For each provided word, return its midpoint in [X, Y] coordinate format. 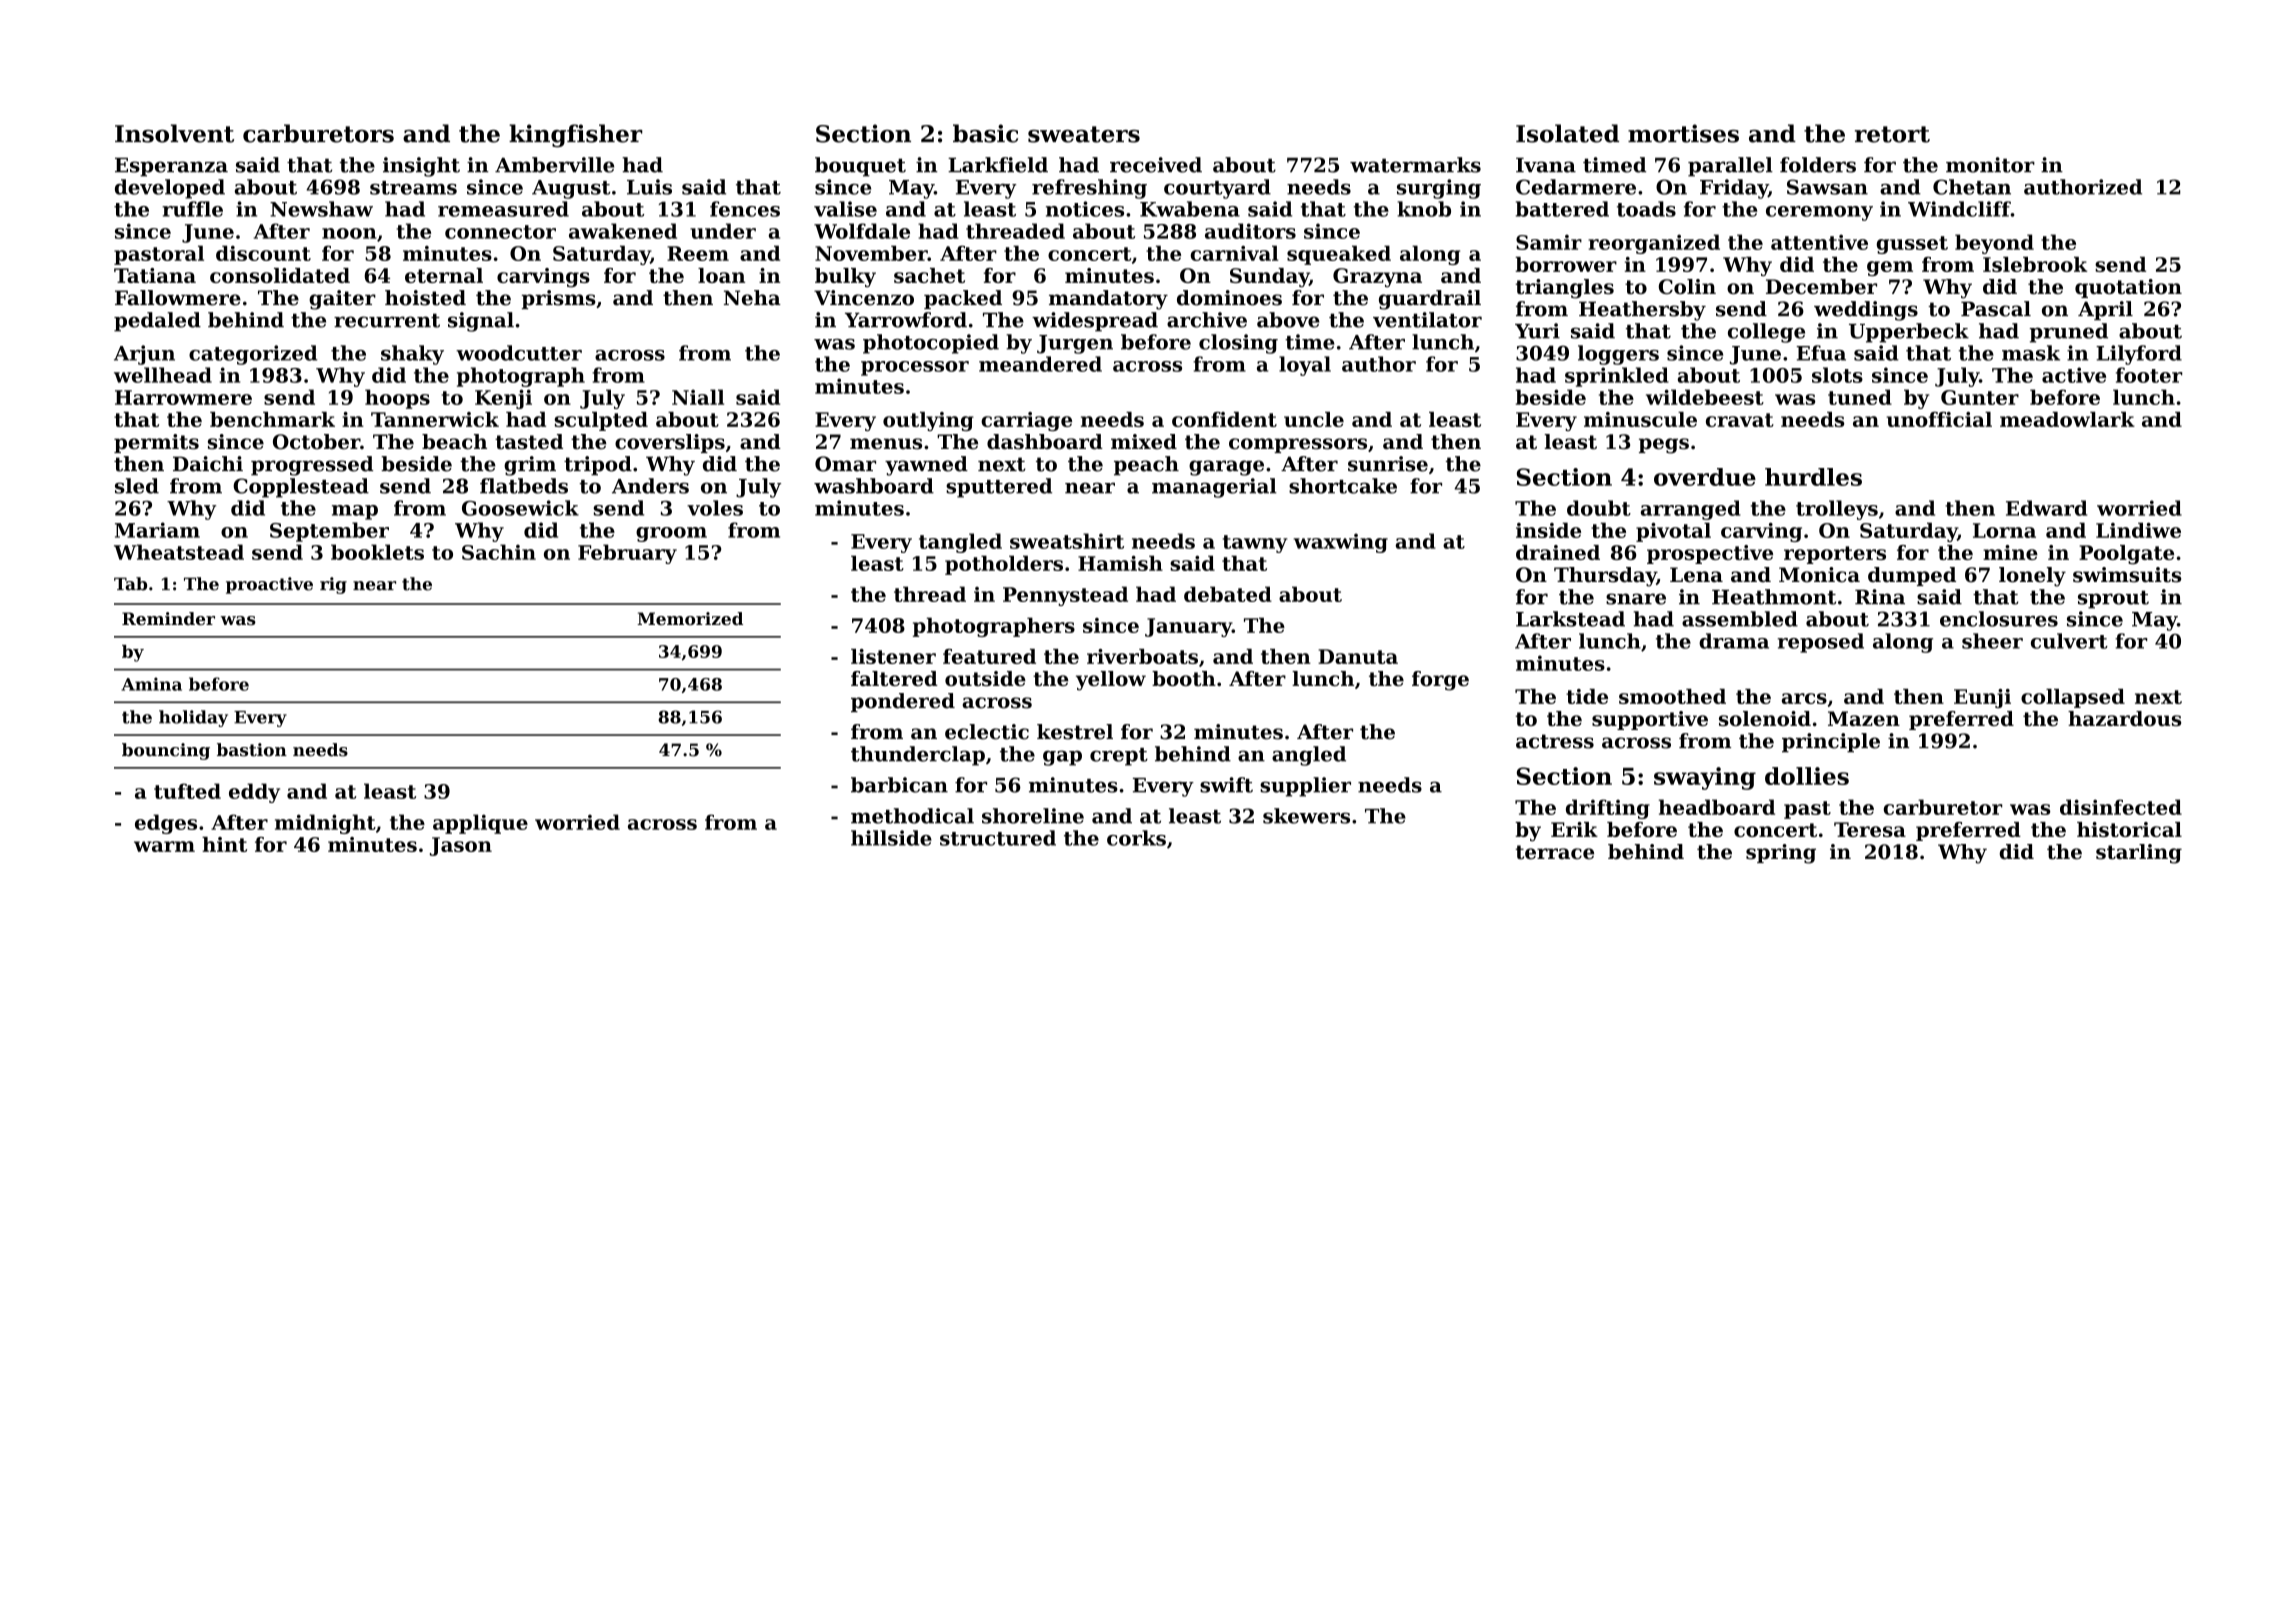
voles [715, 508]
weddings [1866, 311]
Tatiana [155, 275]
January [1188, 627]
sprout [2113, 599]
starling [2139, 854]
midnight [325, 824]
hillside [891, 838]
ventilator [1427, 320]
